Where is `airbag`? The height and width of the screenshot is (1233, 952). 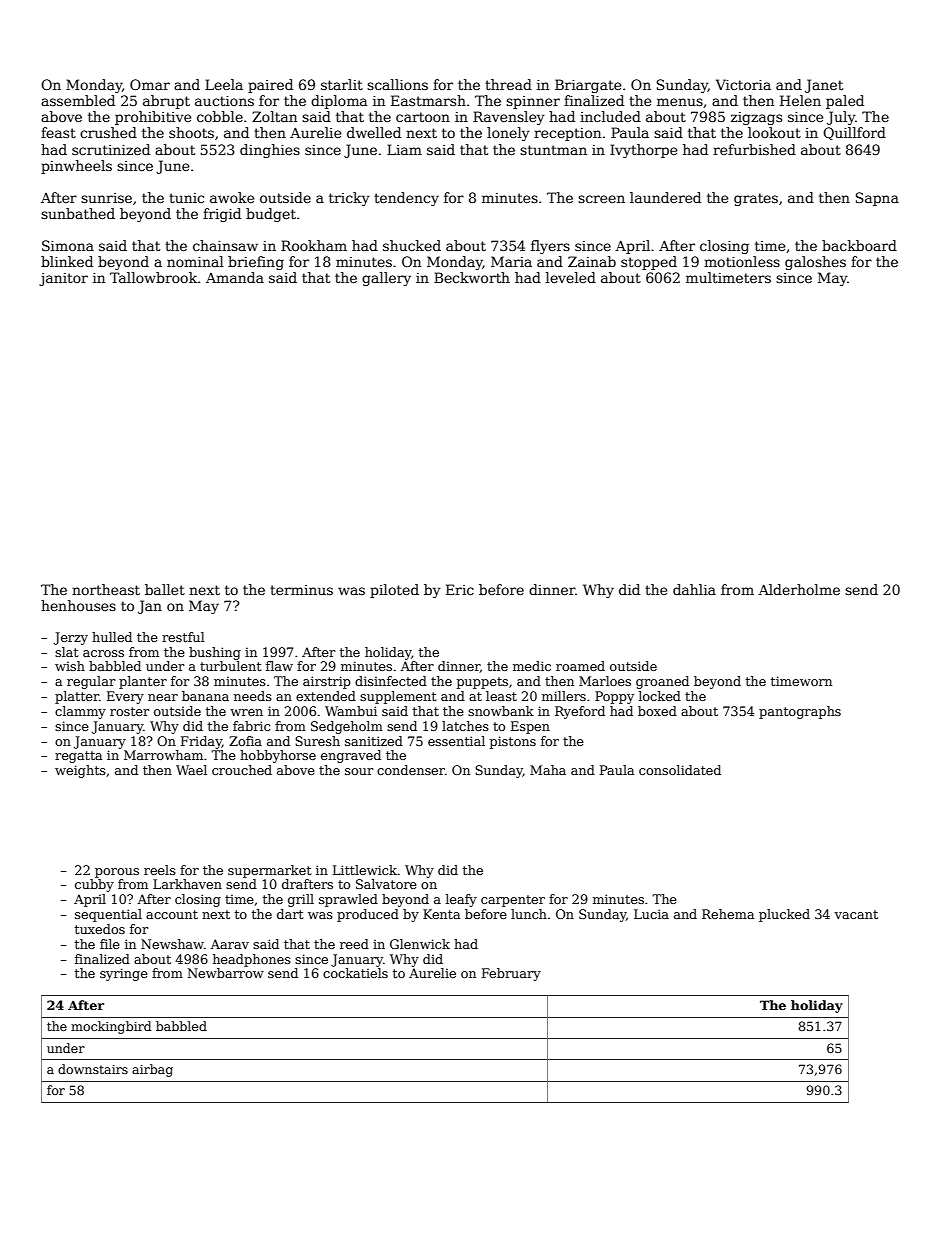 airbag is located at coordinates (152, 1070).
